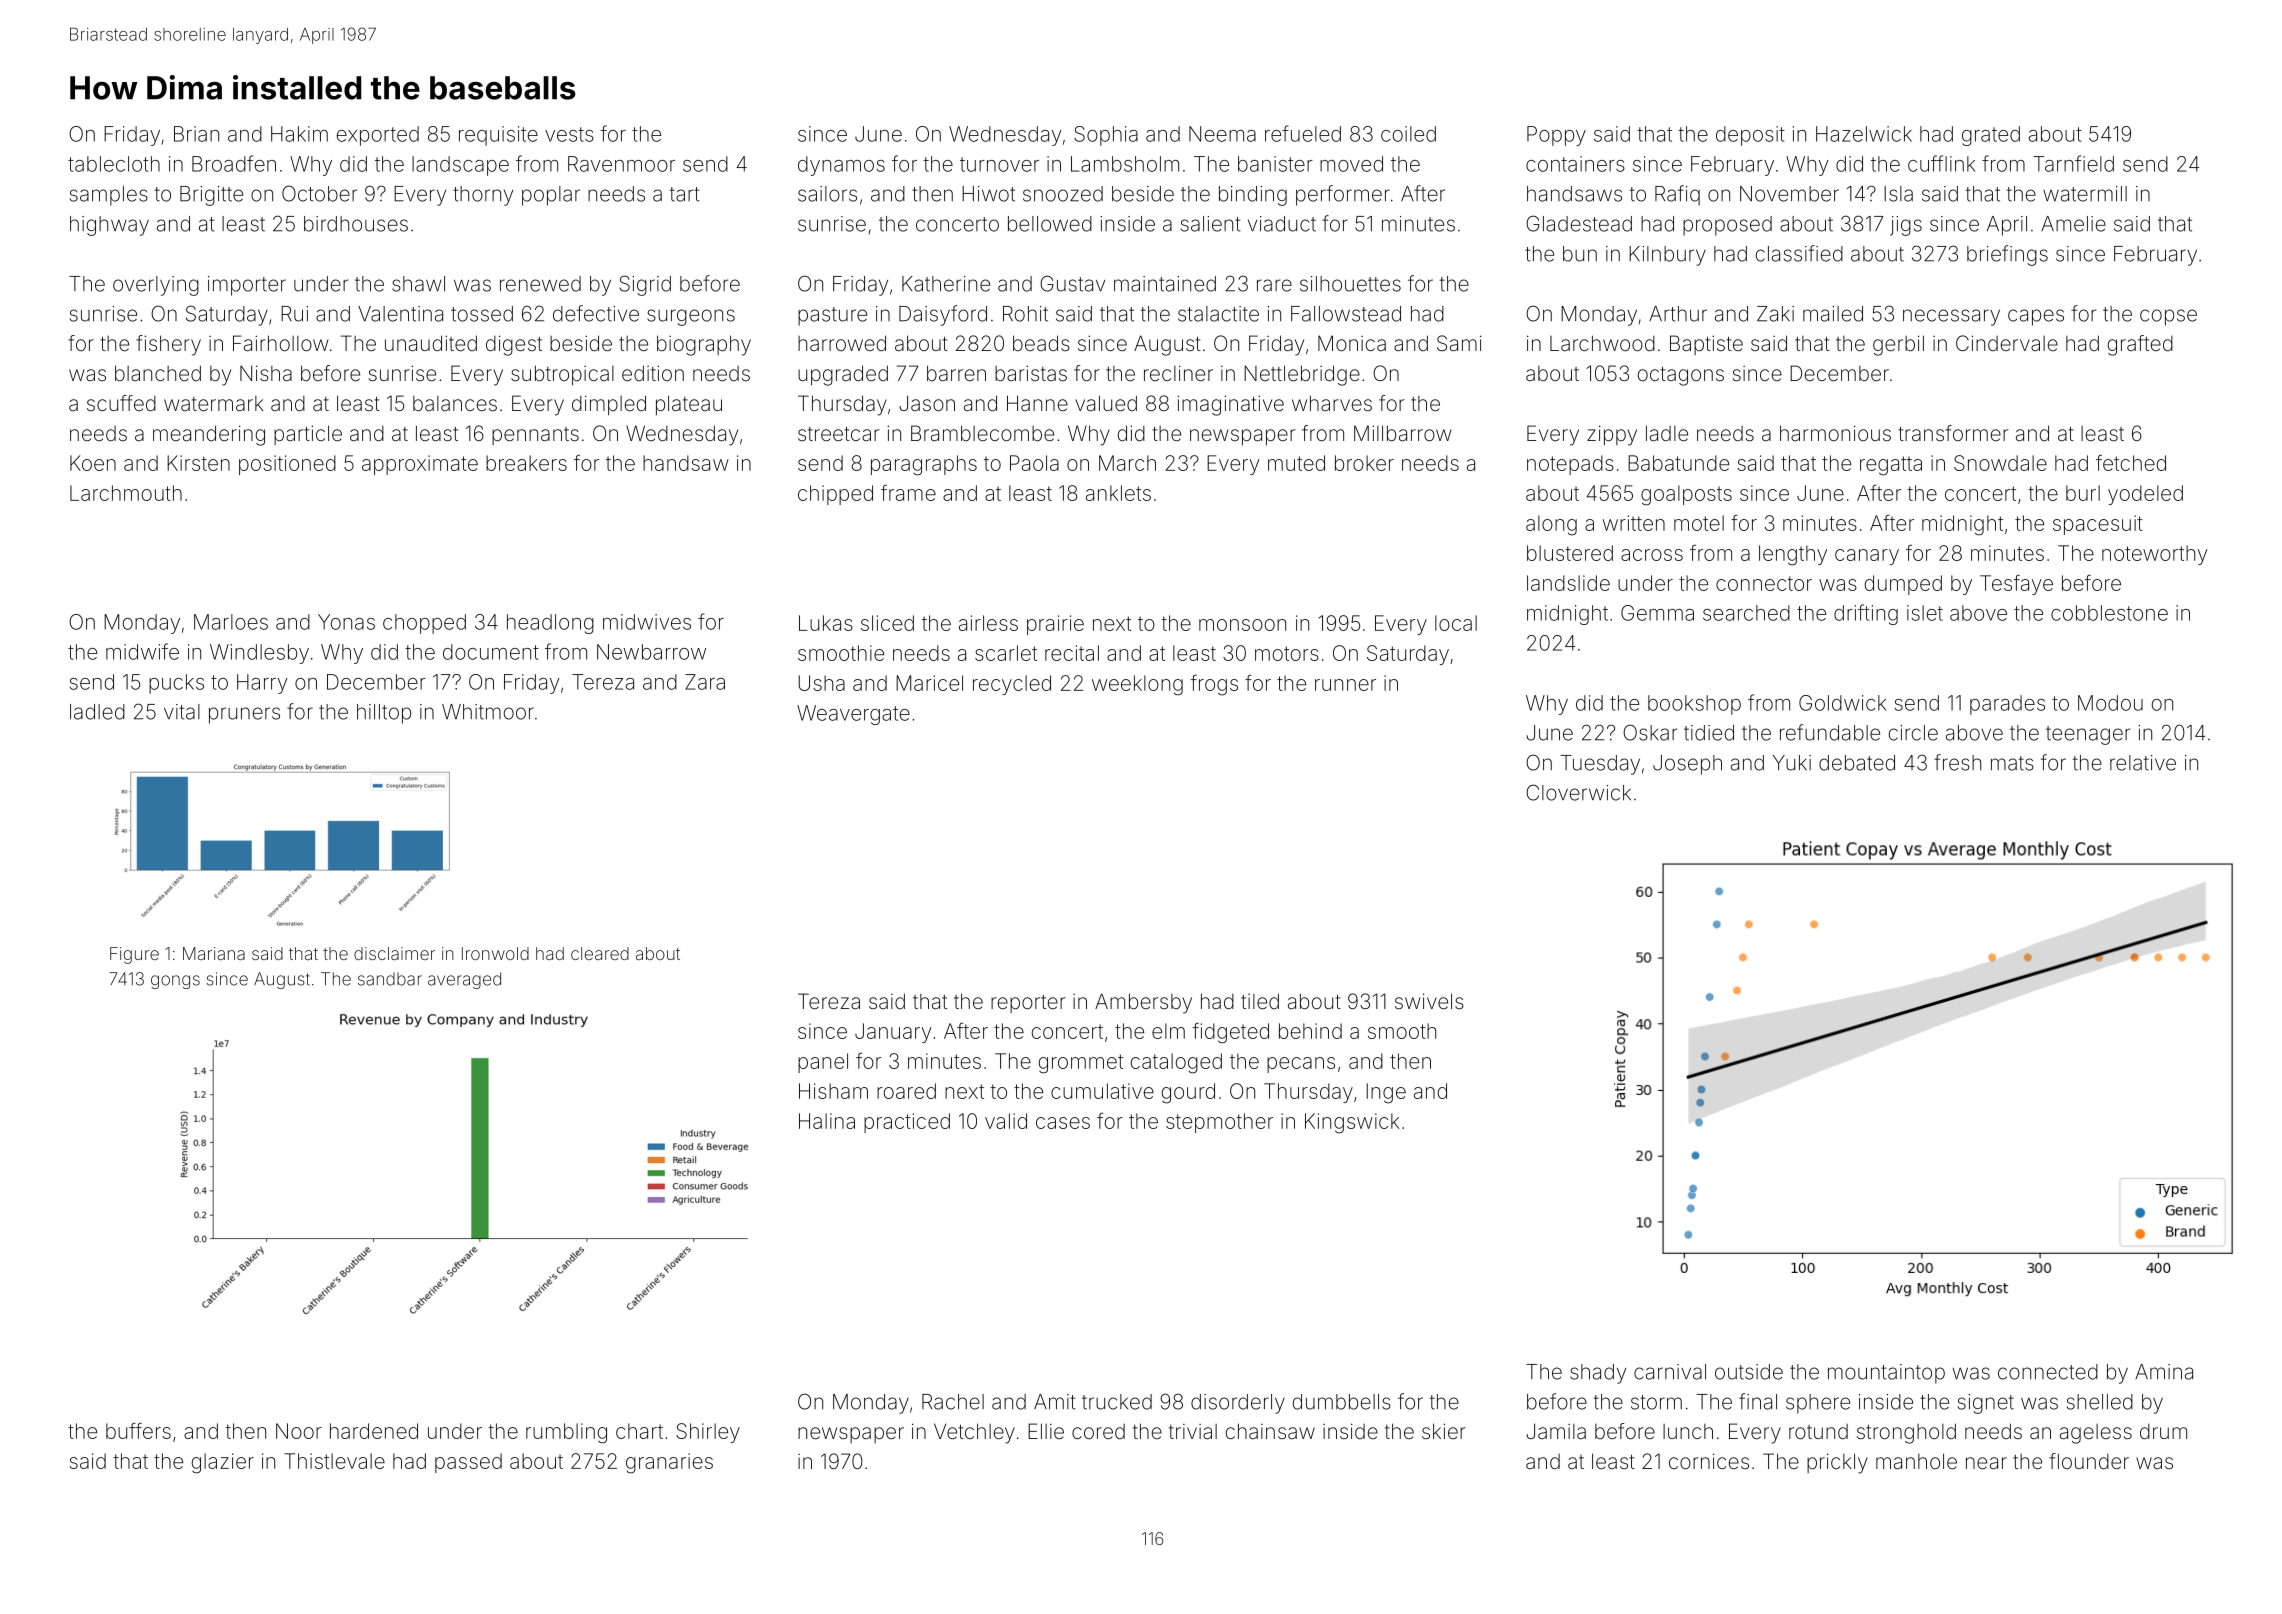 The width and height of the image is (2282, 1614). I want to click on Hakim, so click(299, 134).
